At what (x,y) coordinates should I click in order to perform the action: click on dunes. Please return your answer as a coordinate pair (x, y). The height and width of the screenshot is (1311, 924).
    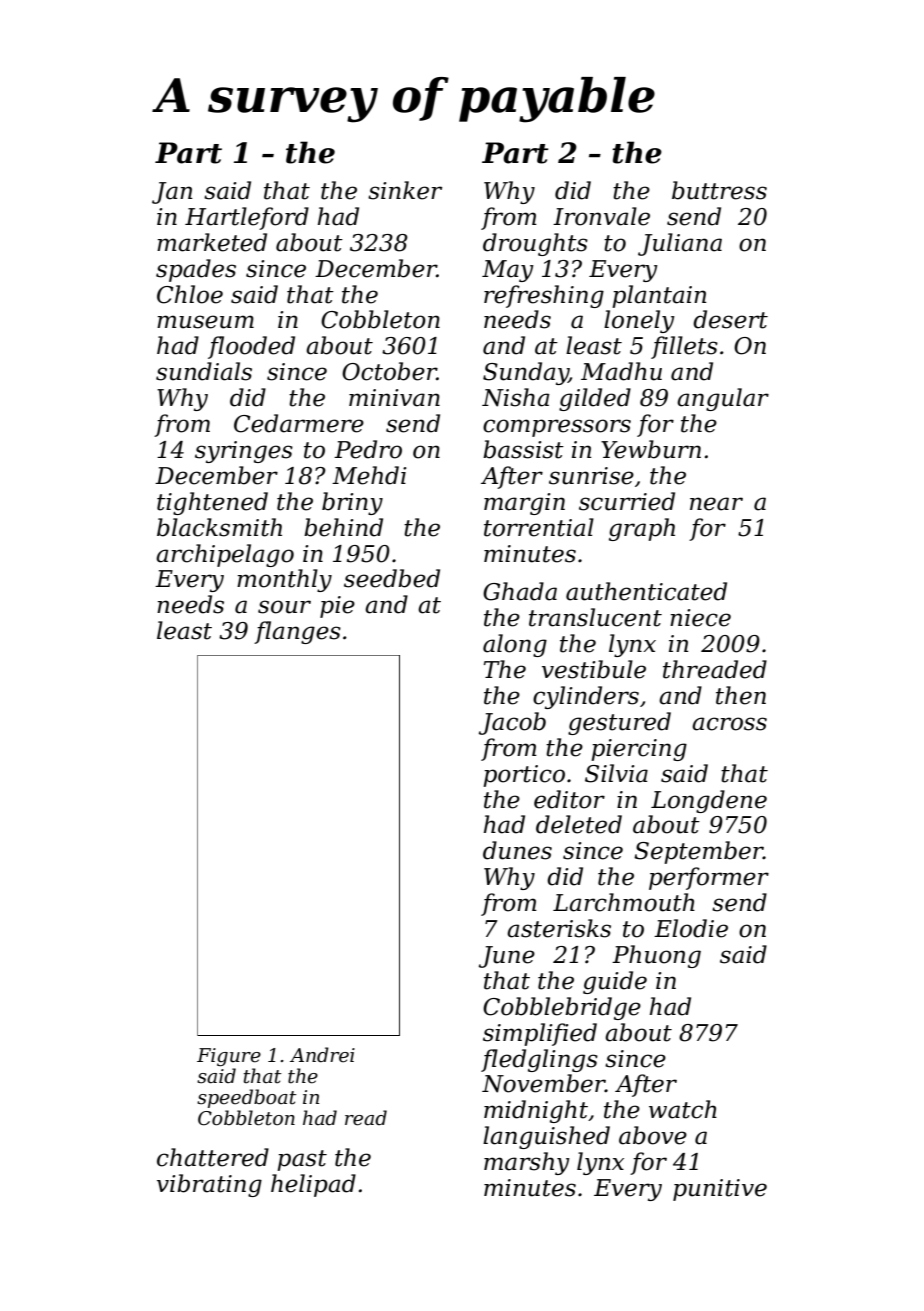
    Looking at the image, I should click on (517, 850).
